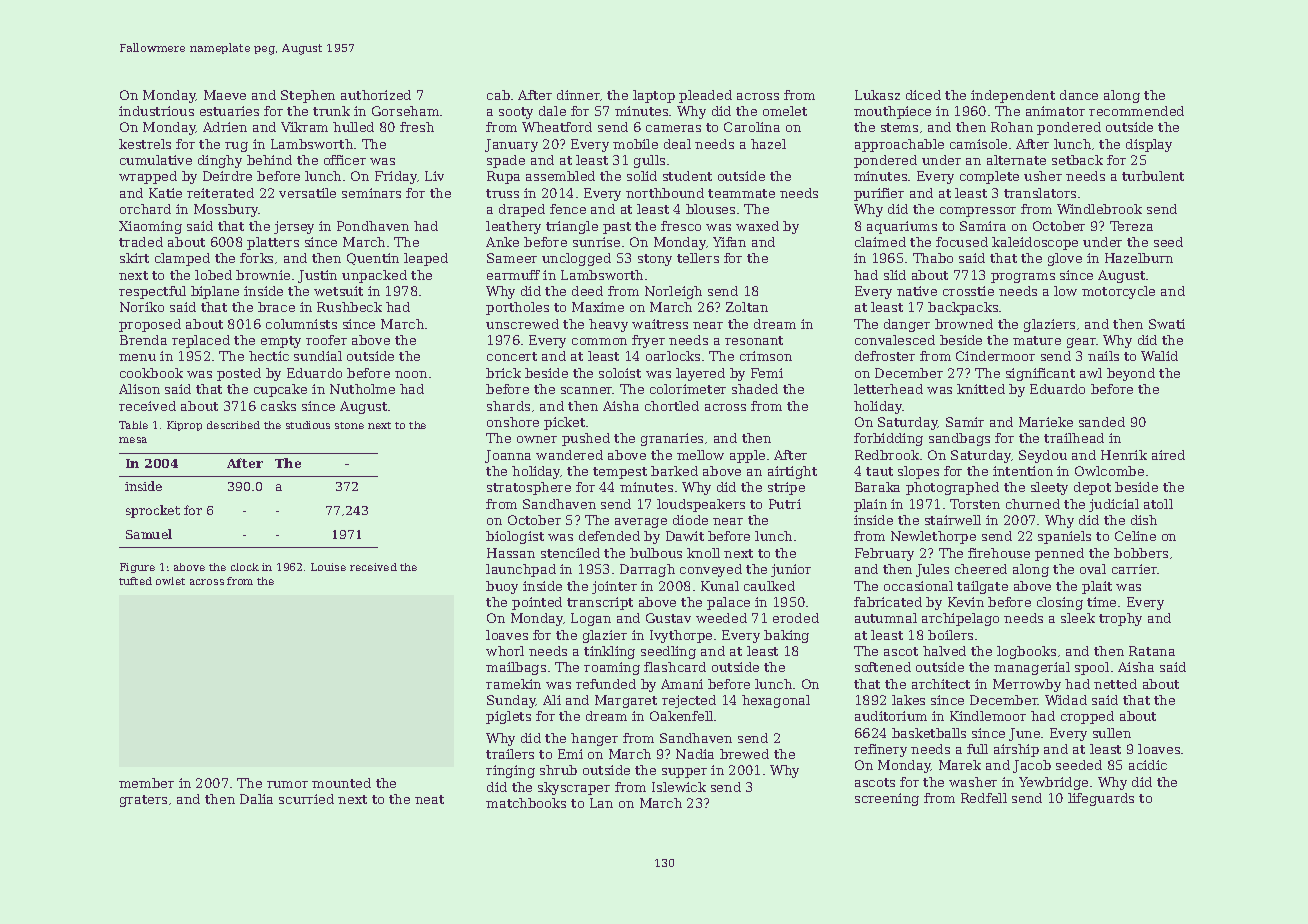 Image resolution: width=1308 pixels, height=924 pixels. Describe the element at coordinates (681, 716) in the image. I see `Oakenfell` at that location.
